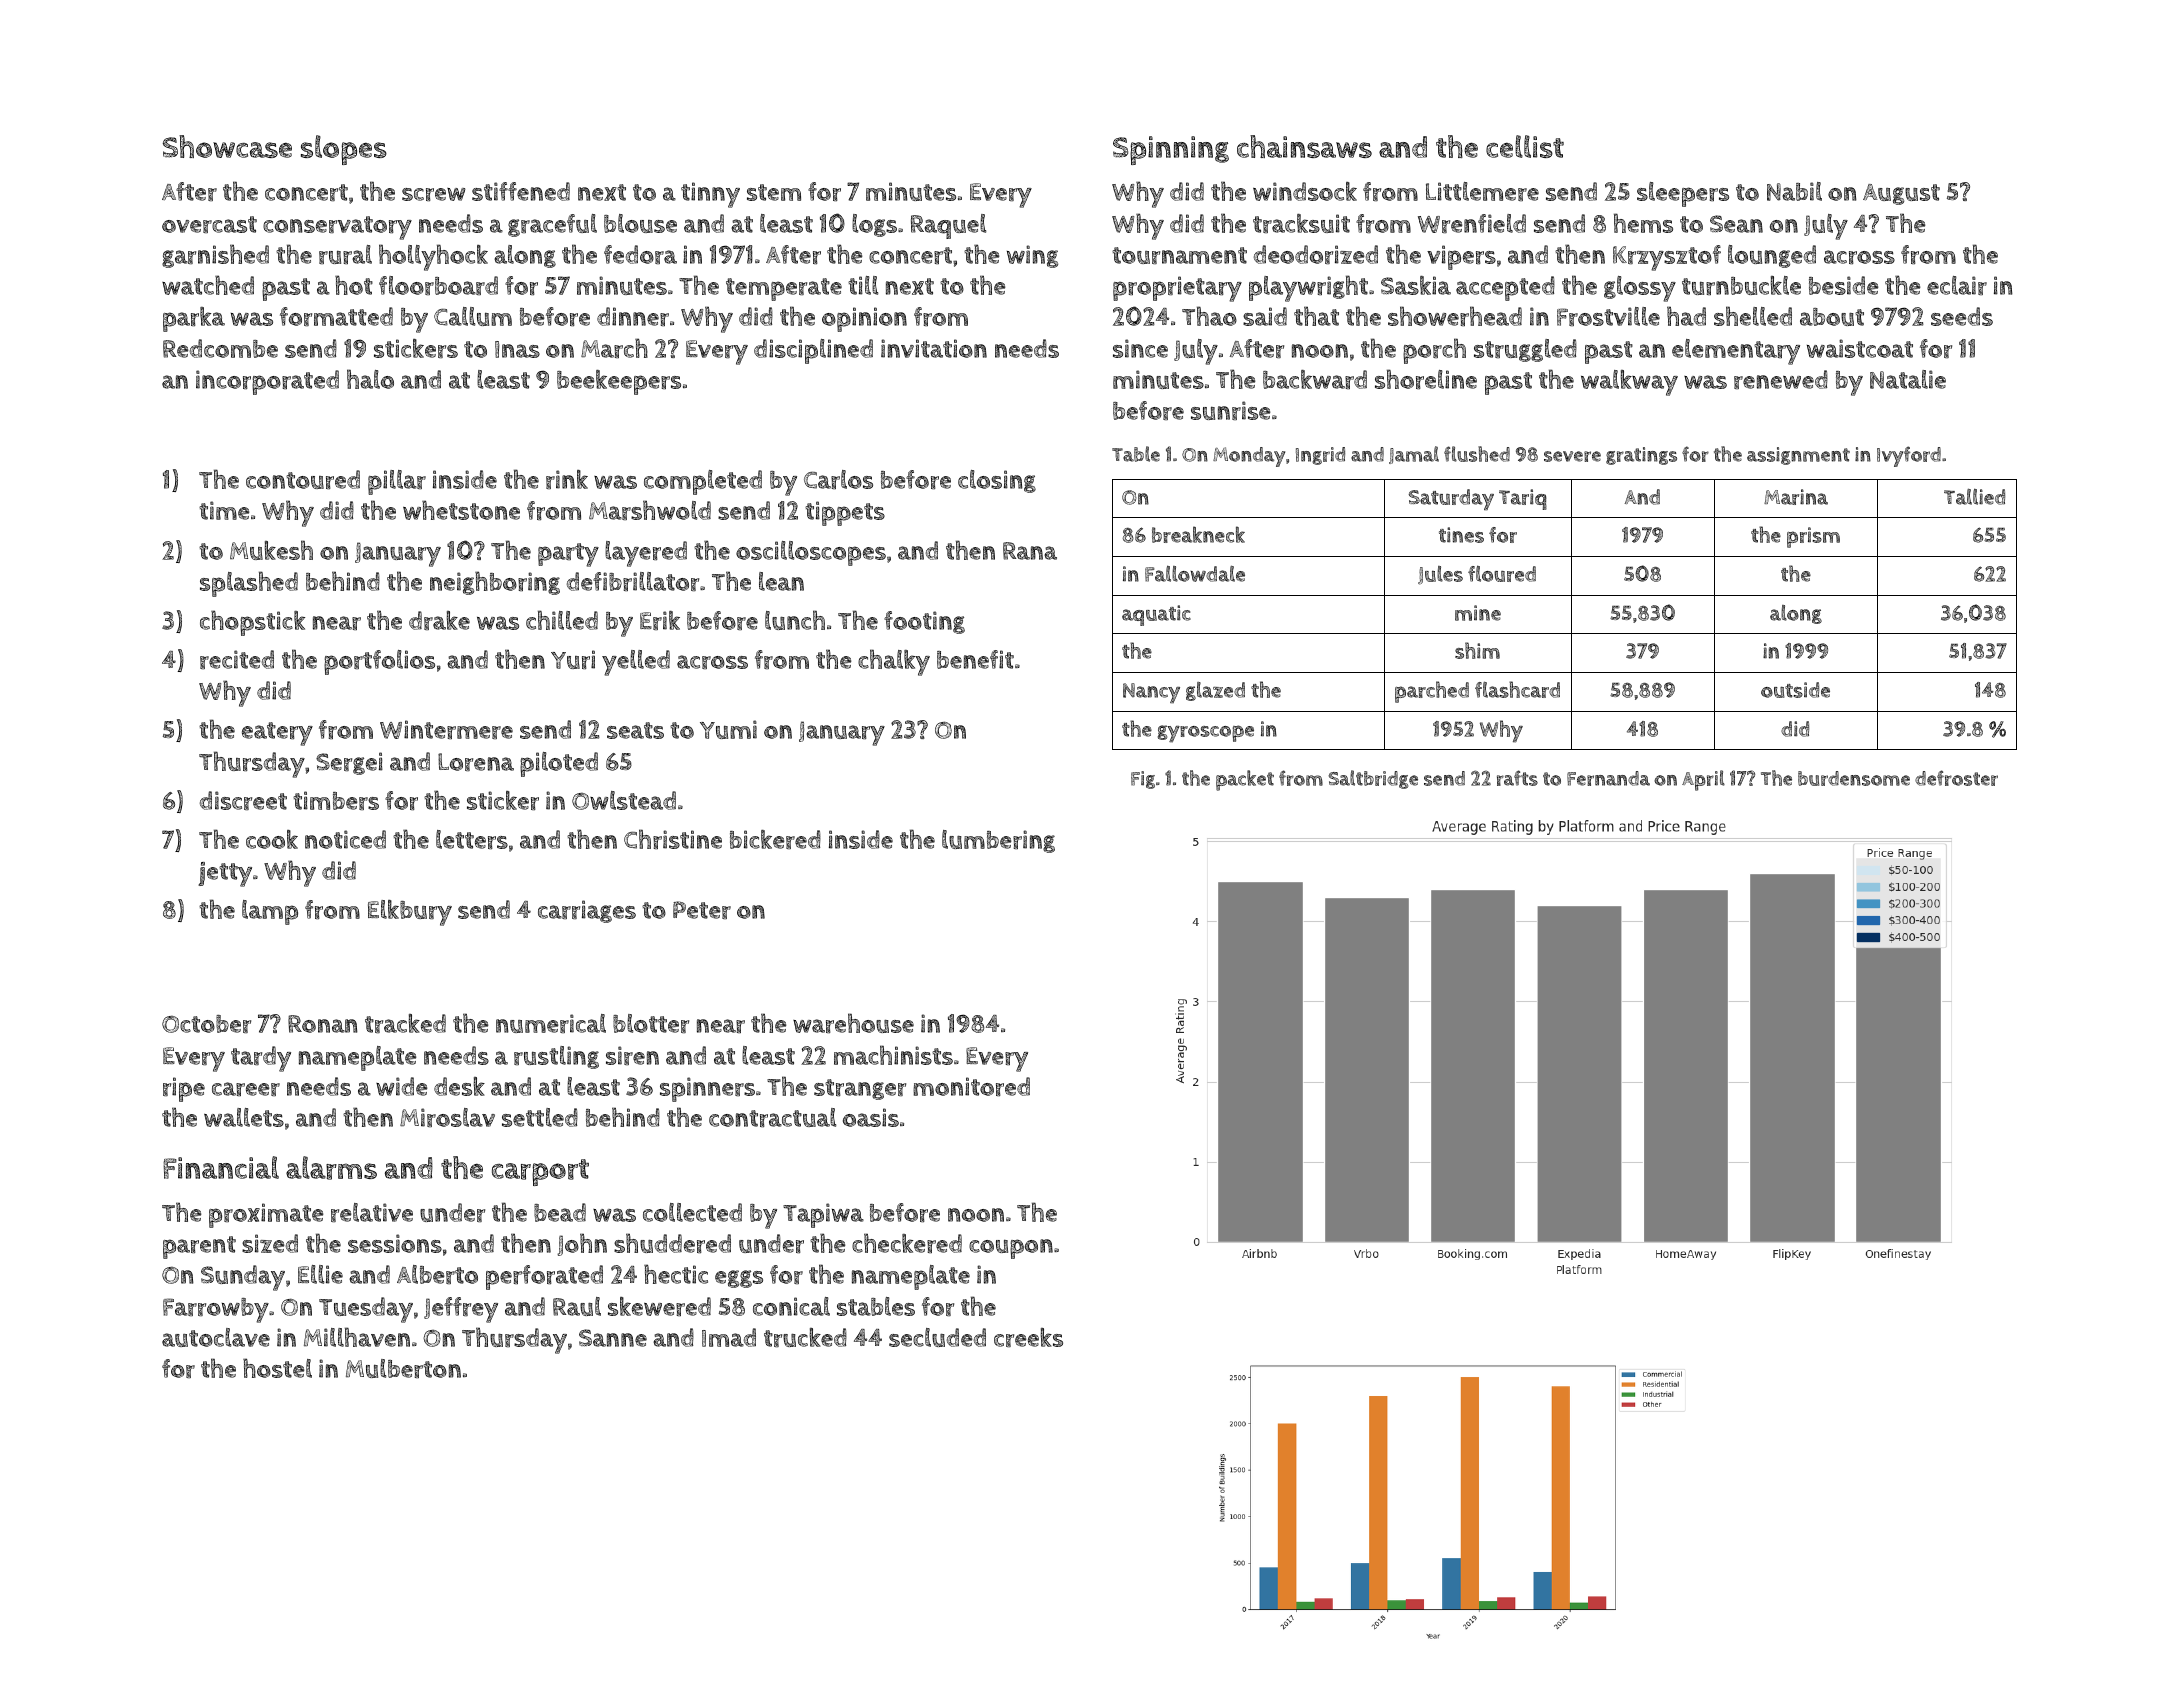 The image size is (2178, 1683). Describe the element at coordinates (540, 1172) in the page. I see `carport` at that location.
